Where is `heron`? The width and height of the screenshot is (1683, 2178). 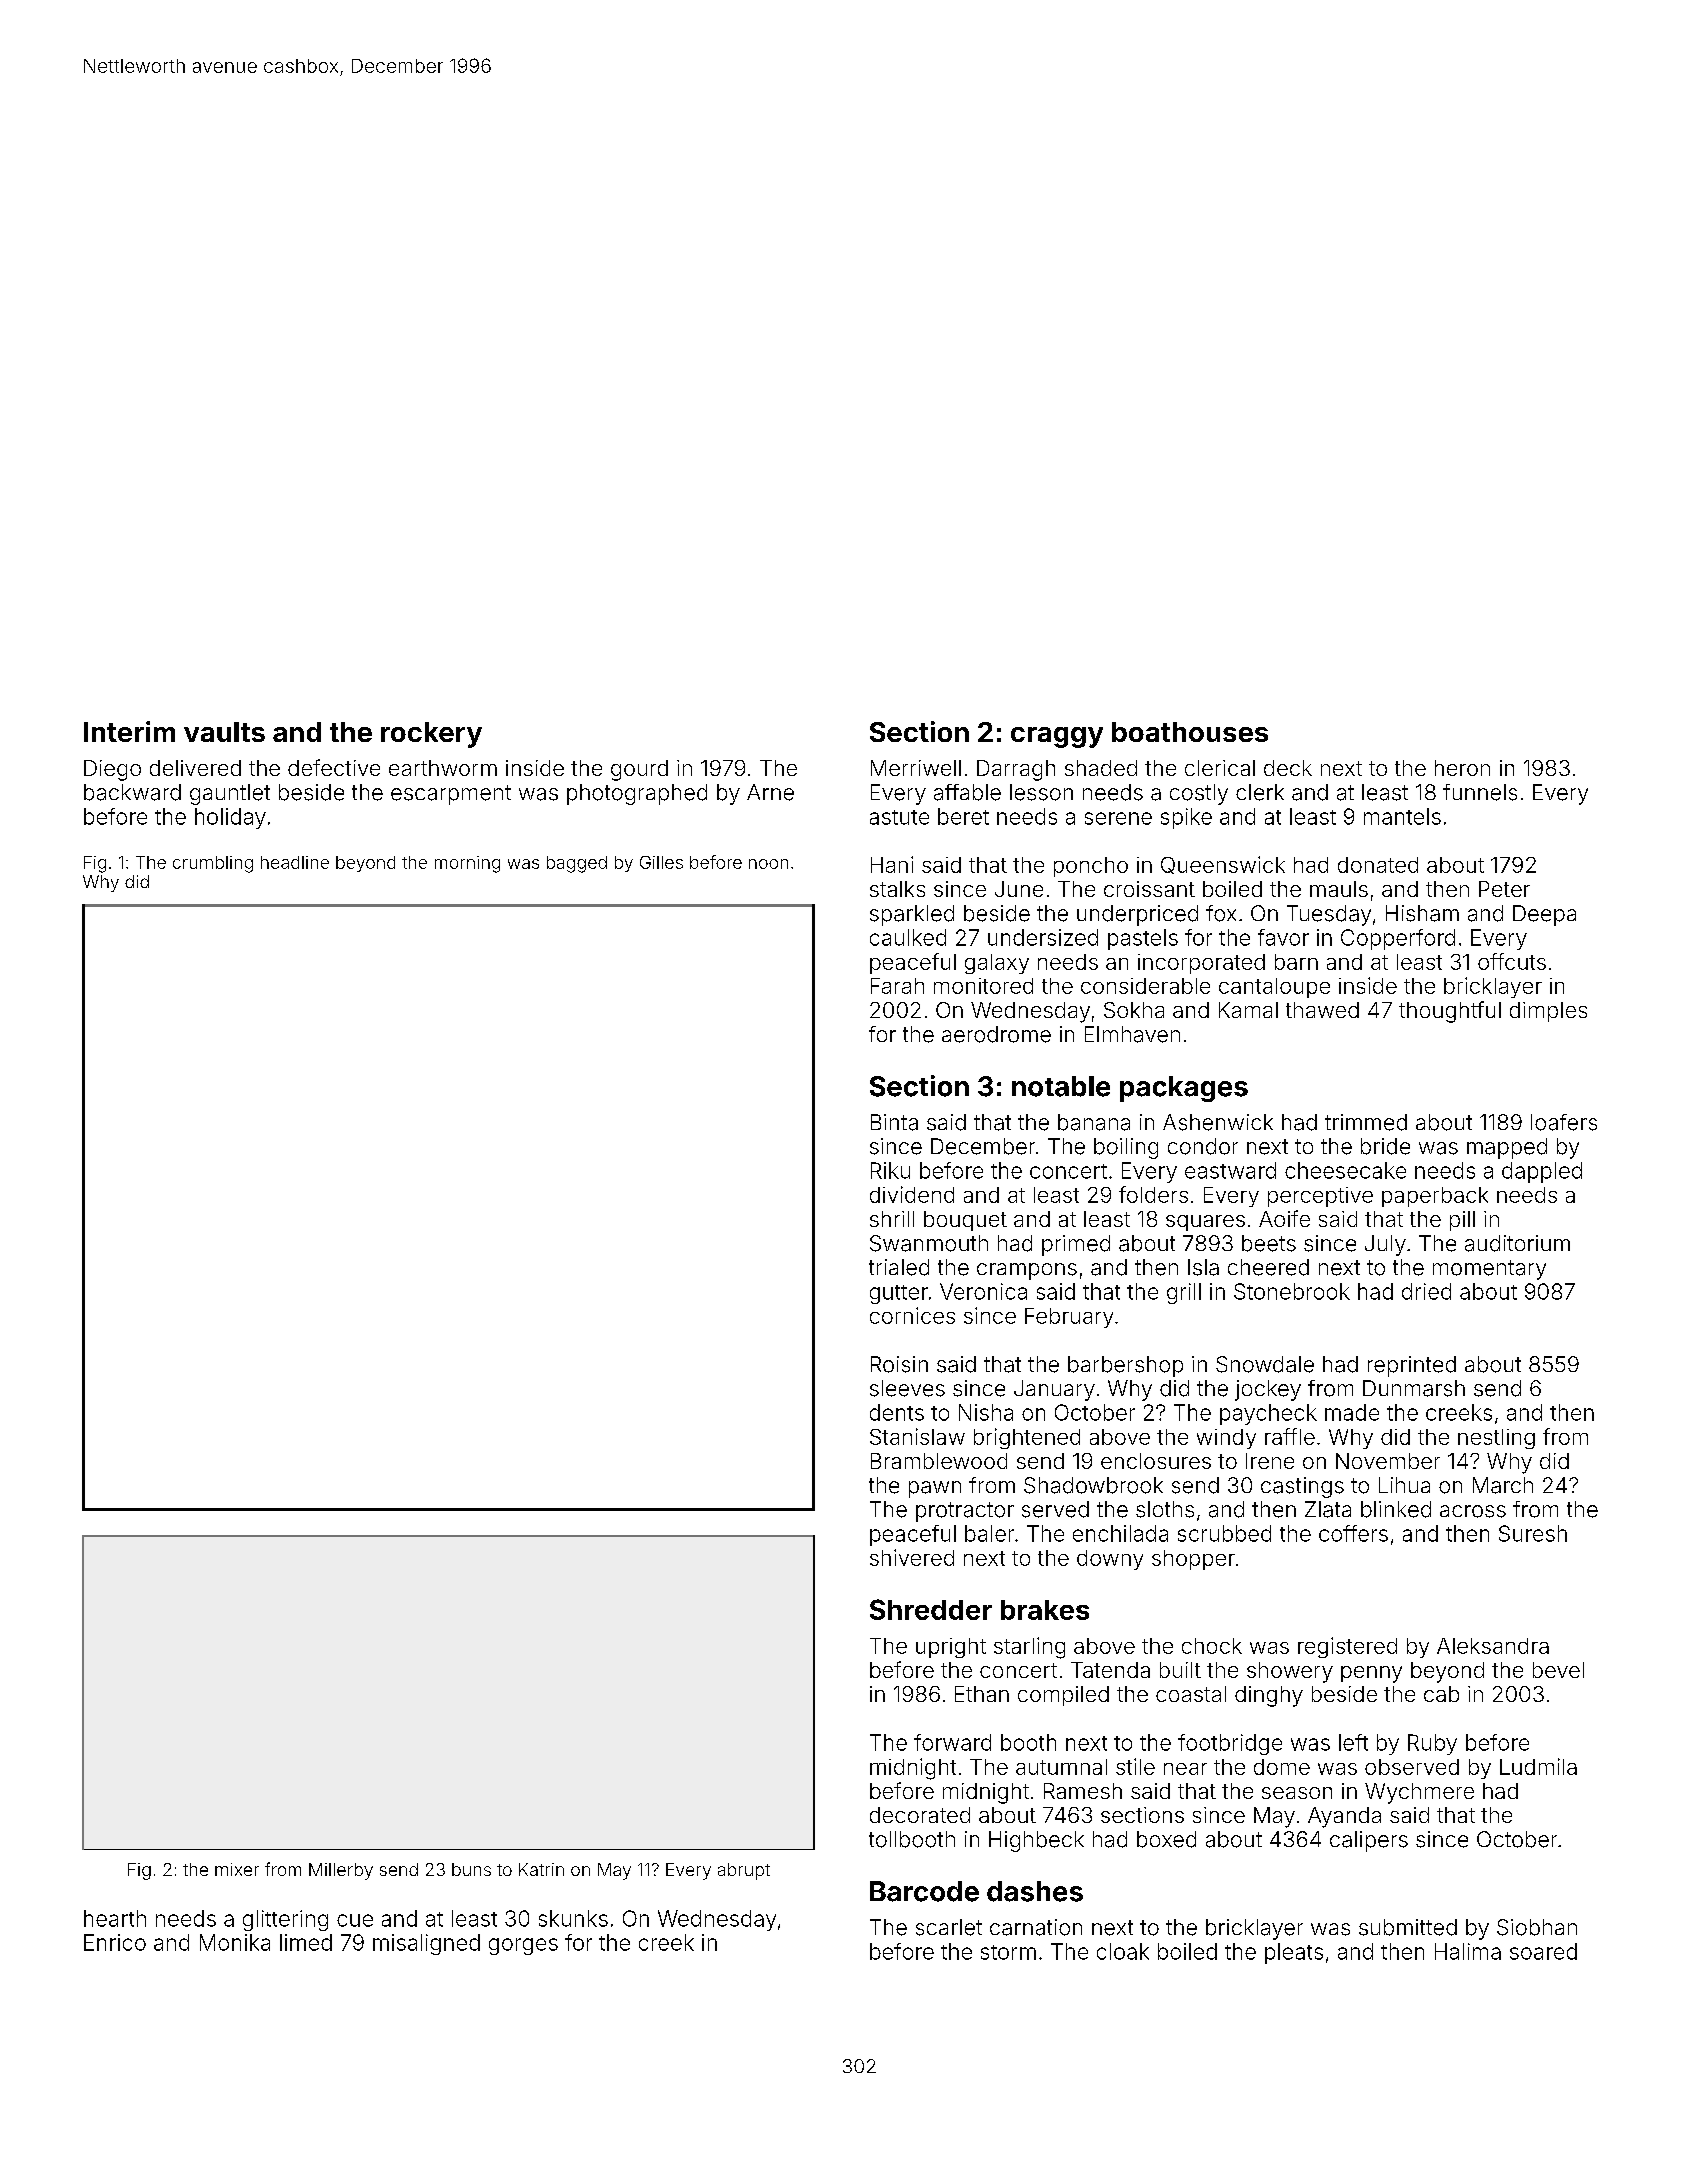
heron is located at coordinates (1462, 768).
